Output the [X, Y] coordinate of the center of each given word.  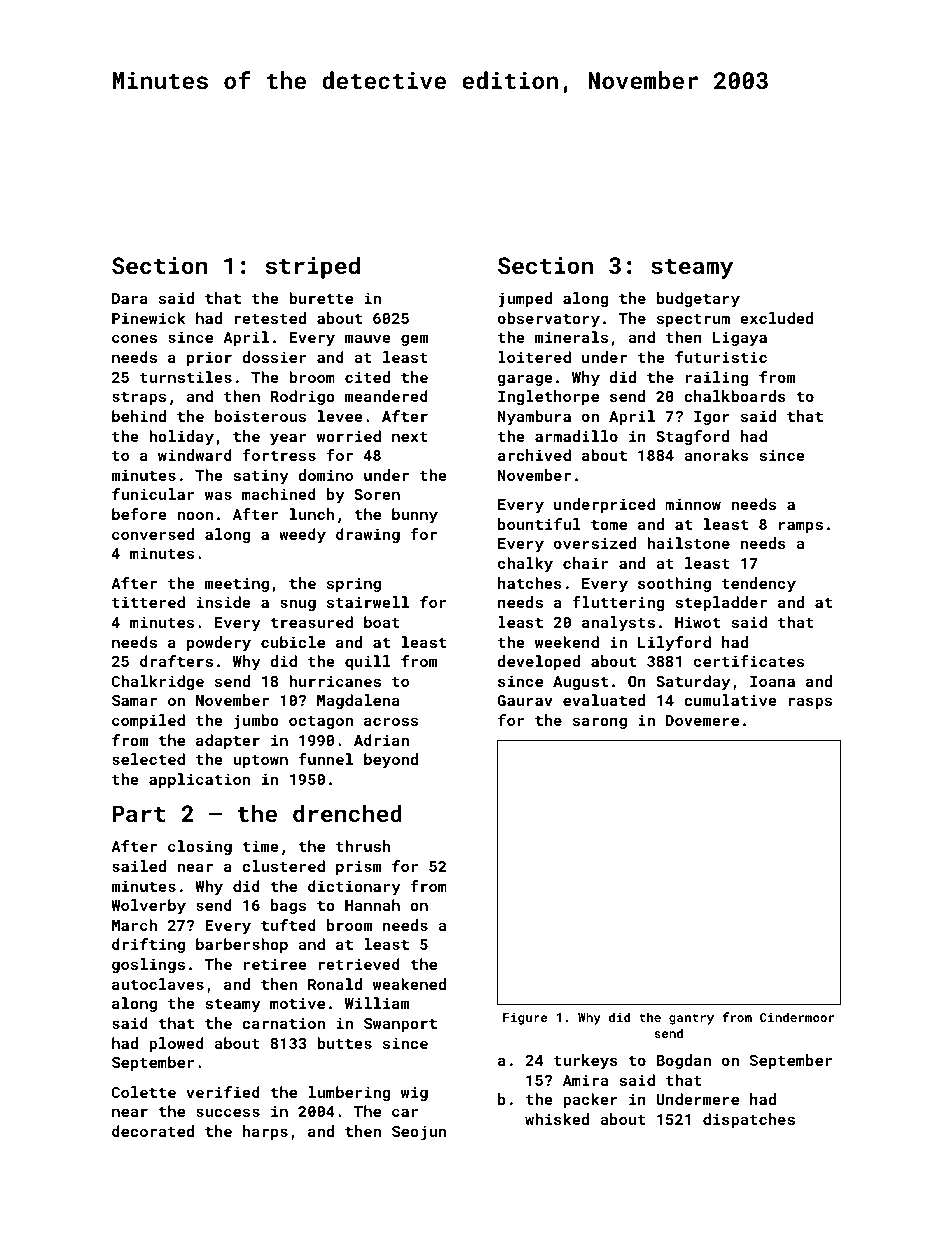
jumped [525, 300]
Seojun [419, 1133]
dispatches [749, 1120]
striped [312, 267]
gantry [691, 1019]
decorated [153, 1131]
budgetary [698, 300]
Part [139, 813]
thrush [363, 846]
